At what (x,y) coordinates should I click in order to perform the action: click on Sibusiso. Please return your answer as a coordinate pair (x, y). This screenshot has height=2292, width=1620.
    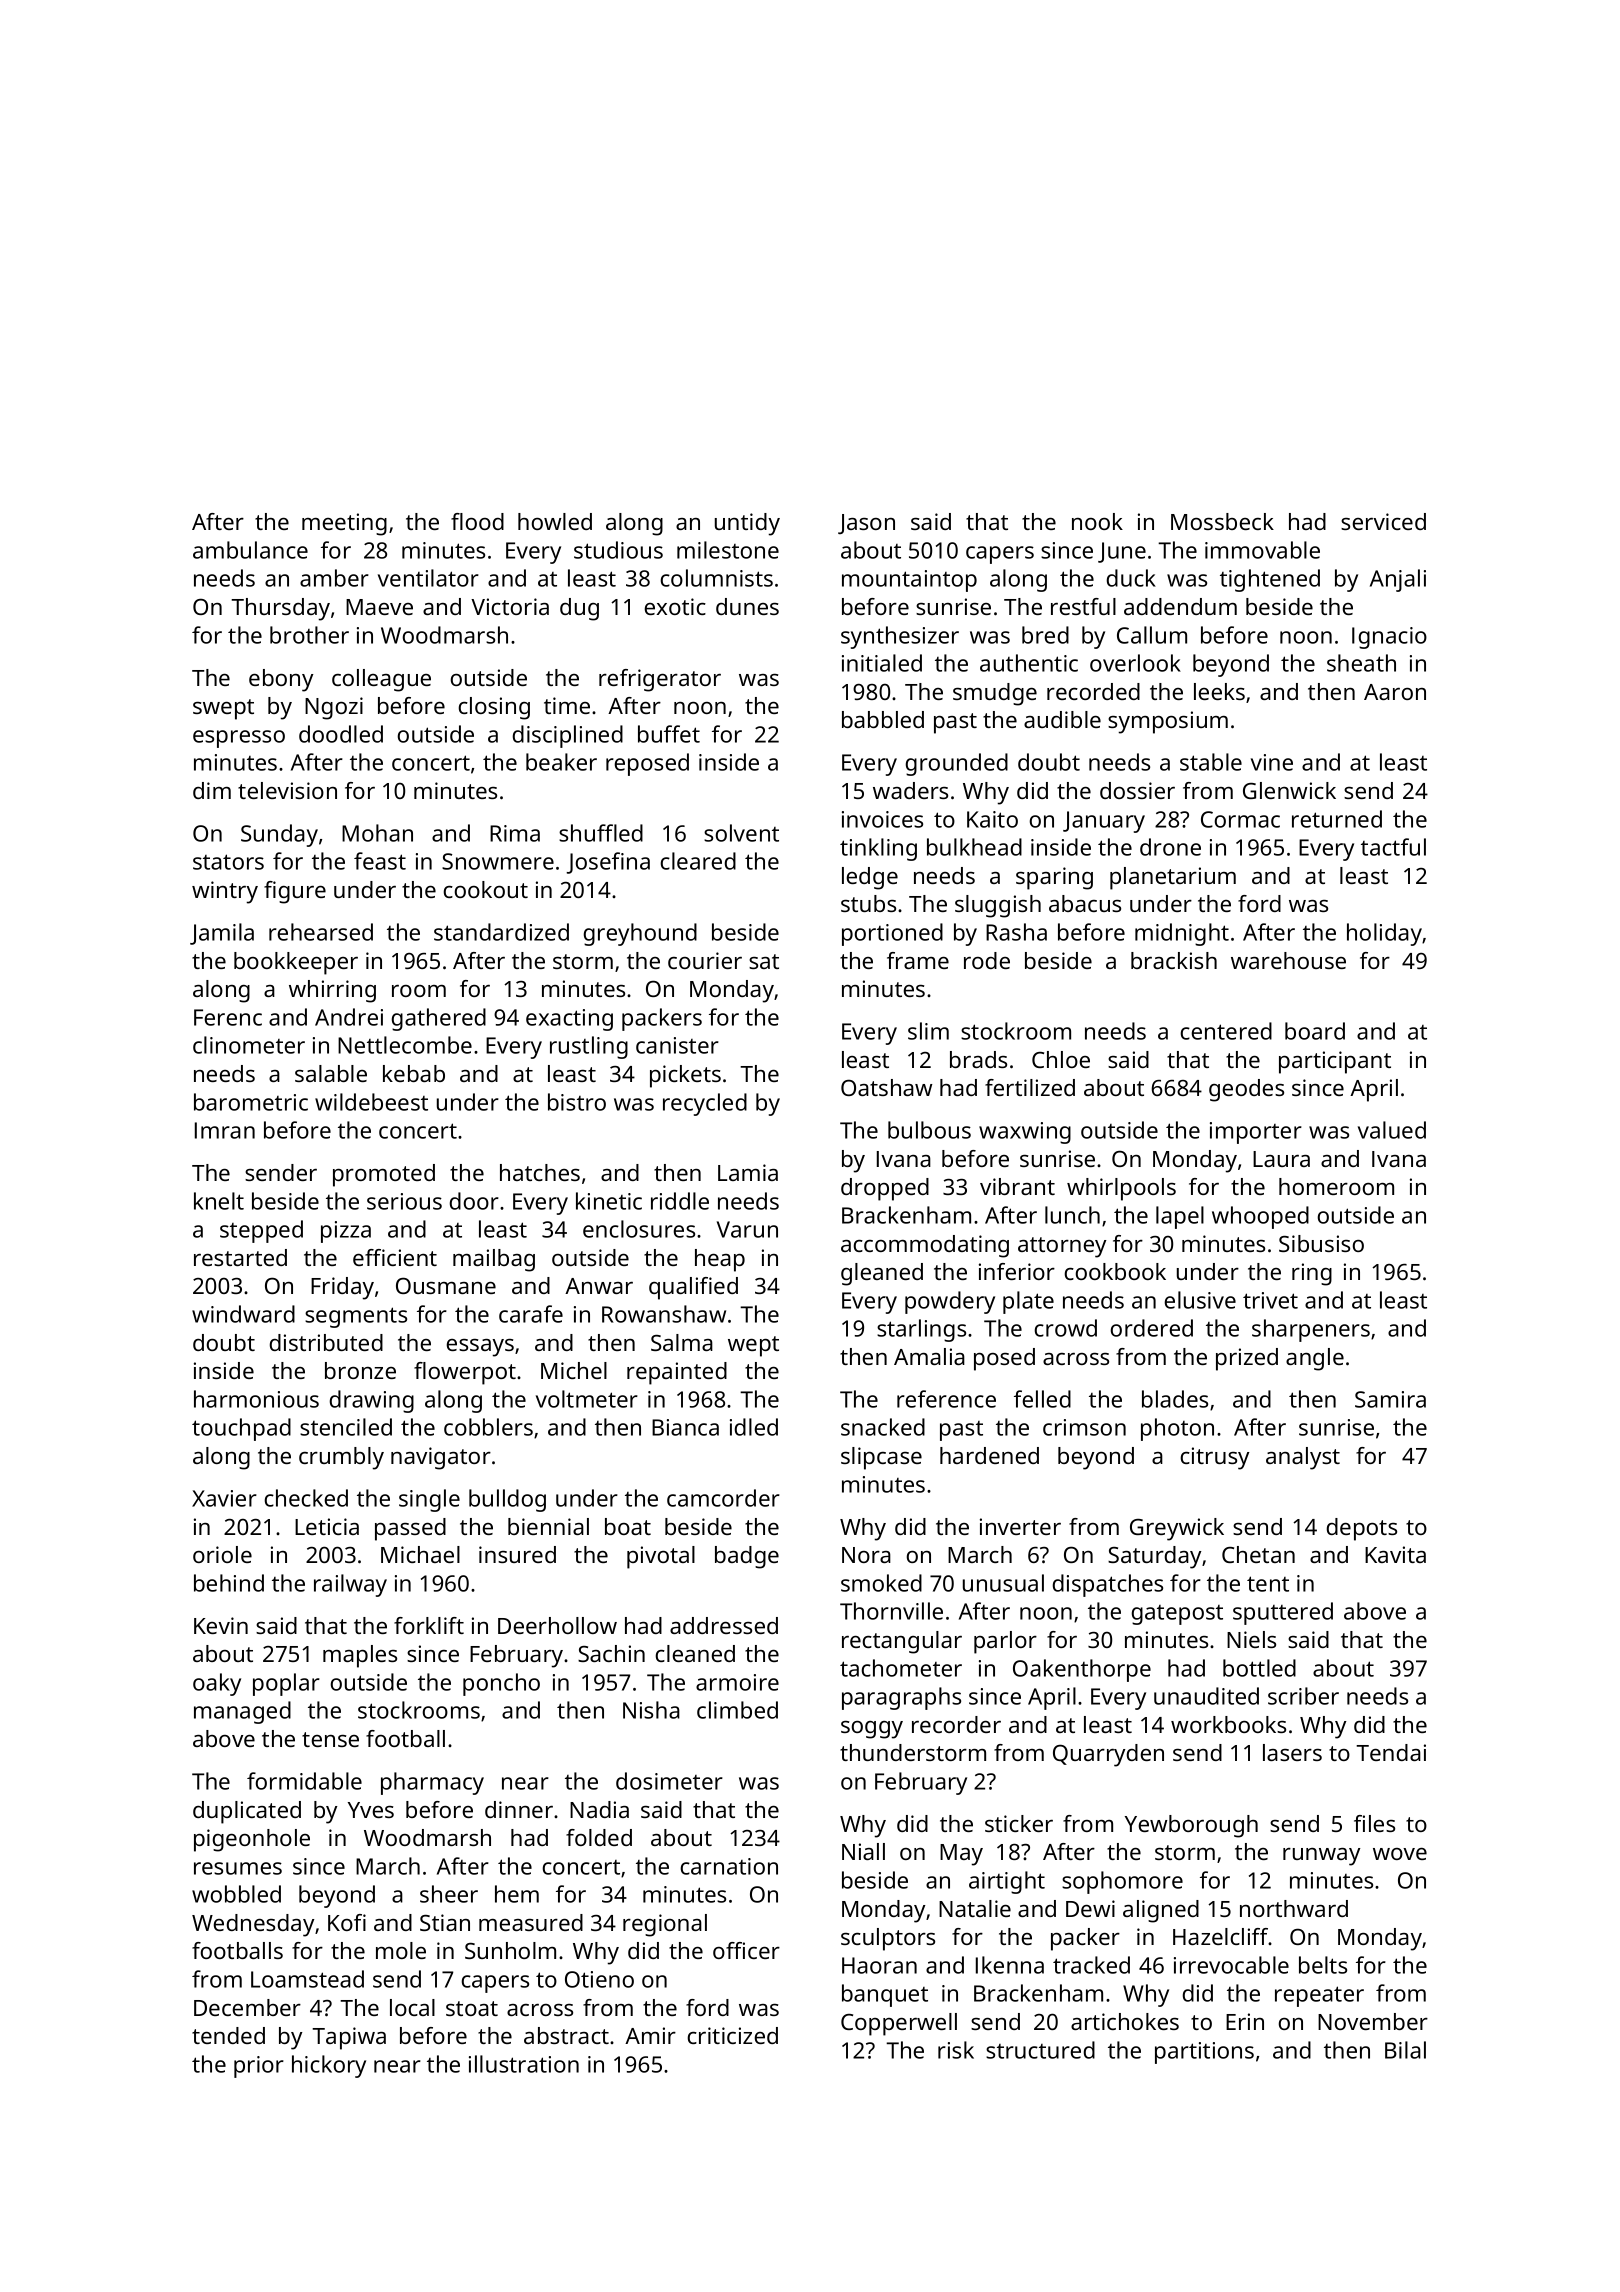
    Looking at the image, I should click on (1321, 1243).
